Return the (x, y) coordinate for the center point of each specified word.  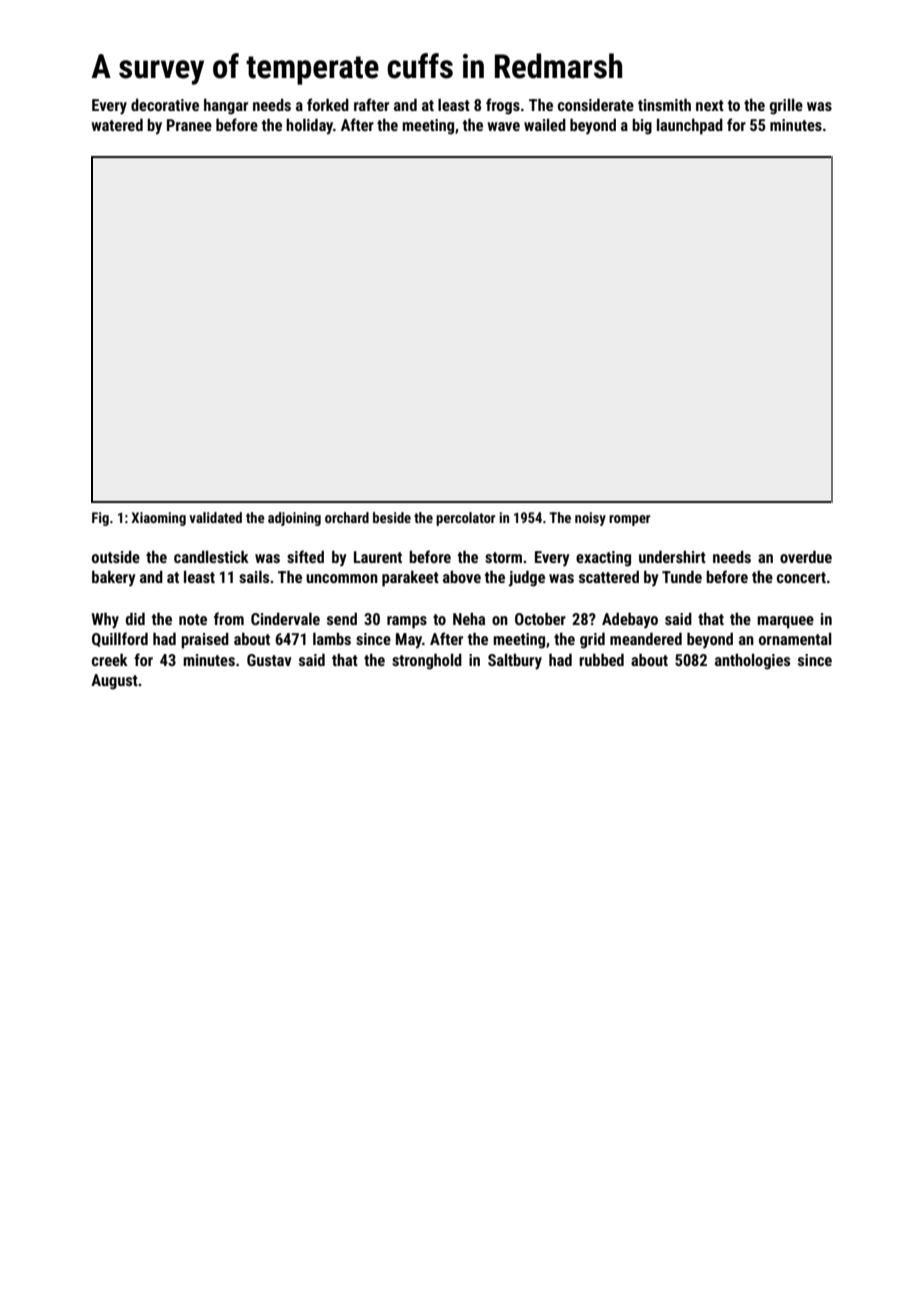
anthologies (752, 661)
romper (630, 520)
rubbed (601, 659)
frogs (503, 106)
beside (392, 517)
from (229, 618)
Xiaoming (158, 519)
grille (786, 106)
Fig (100, 519)
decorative (165, 104)
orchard (347, 517)
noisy (590, 519)
